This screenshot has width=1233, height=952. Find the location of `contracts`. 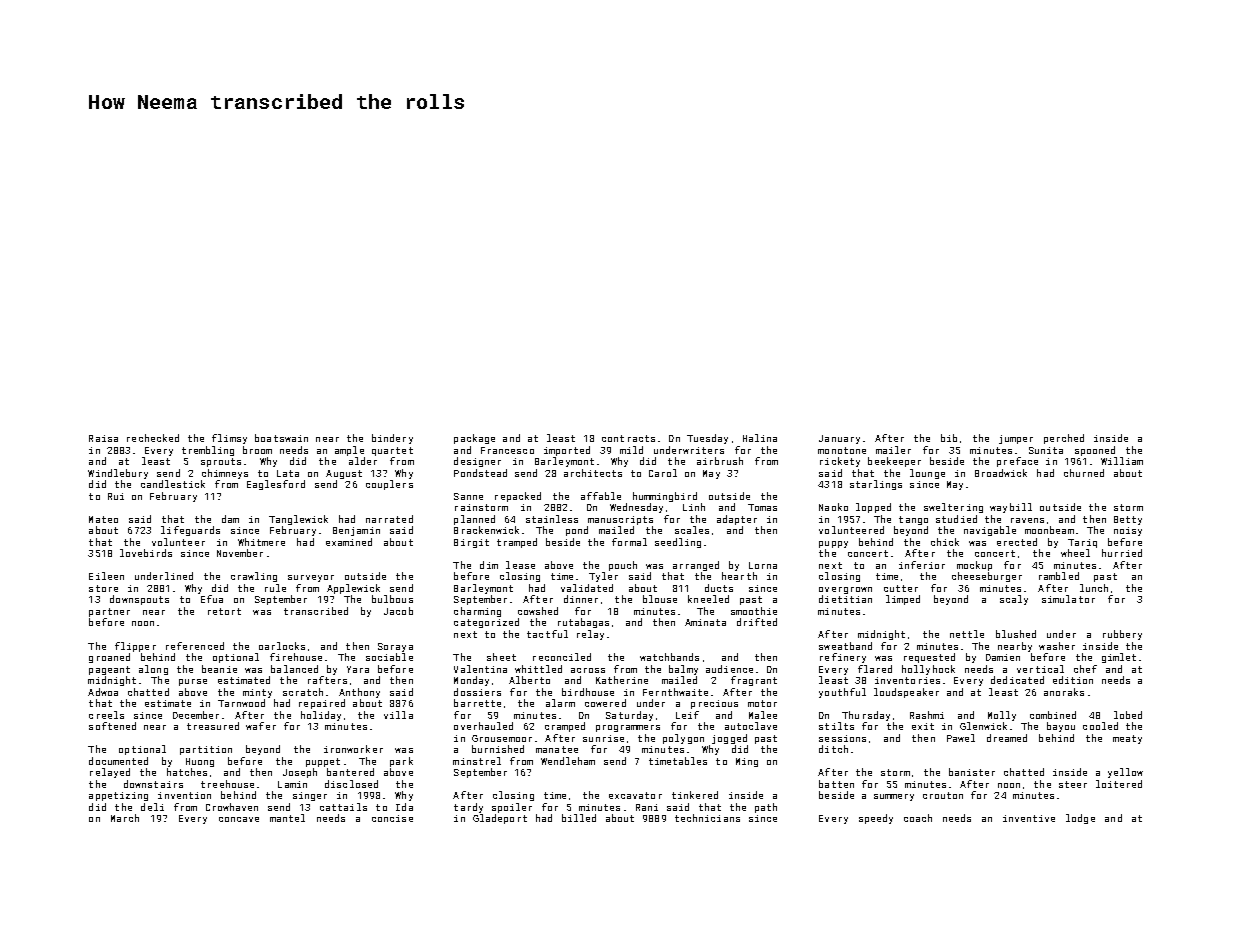

contracts is located at coordinates (628, 438).
